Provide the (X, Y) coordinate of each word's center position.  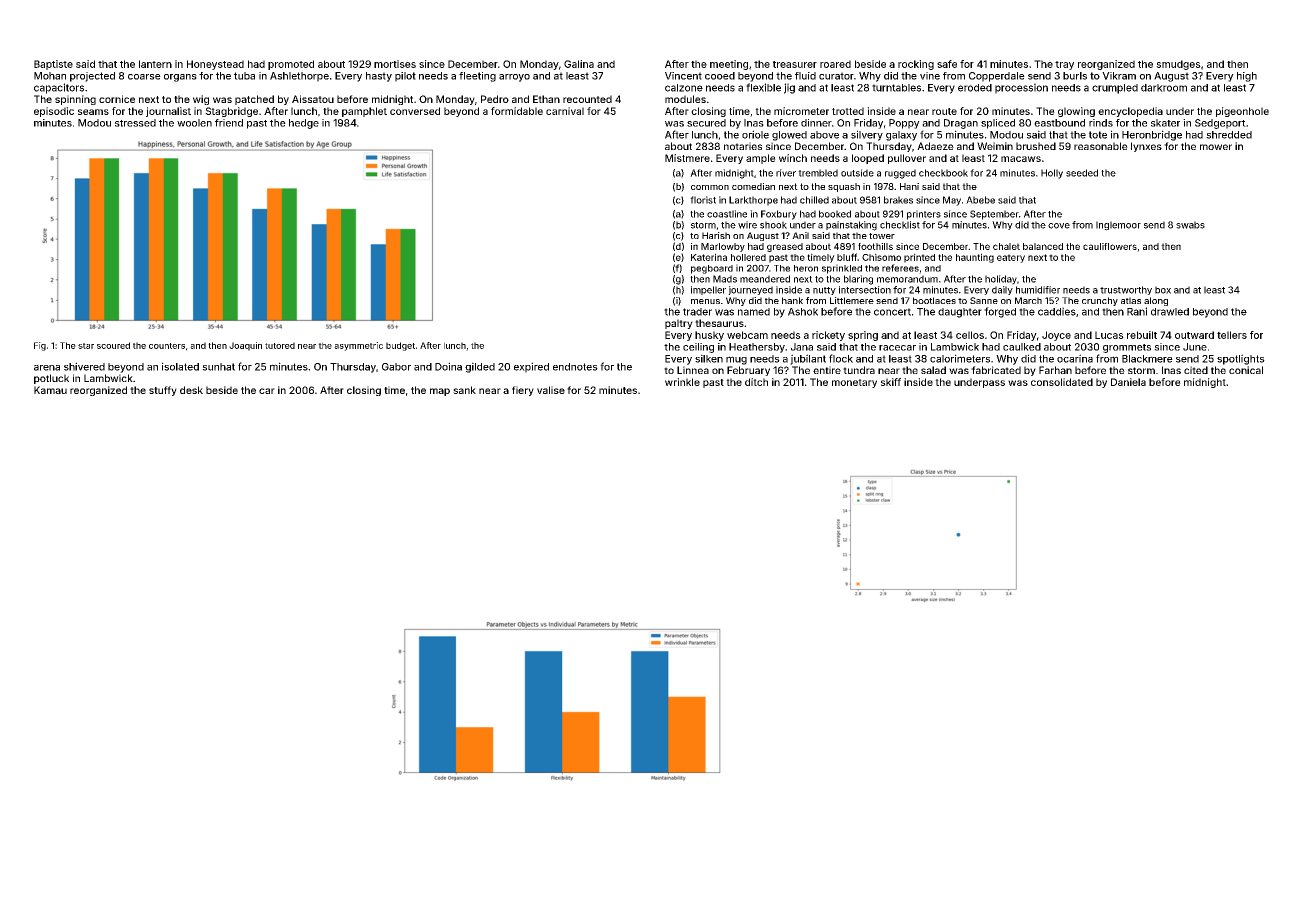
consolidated (1062, 382)
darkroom (1164, 88)
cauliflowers (1110, 246)
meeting (729, 65)
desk (191, 390)
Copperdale (997, 77)
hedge (304, 124)
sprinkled (842, 269)
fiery (523, 391)
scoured (113, 345)
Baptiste (53, 65)
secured (706, 123)
